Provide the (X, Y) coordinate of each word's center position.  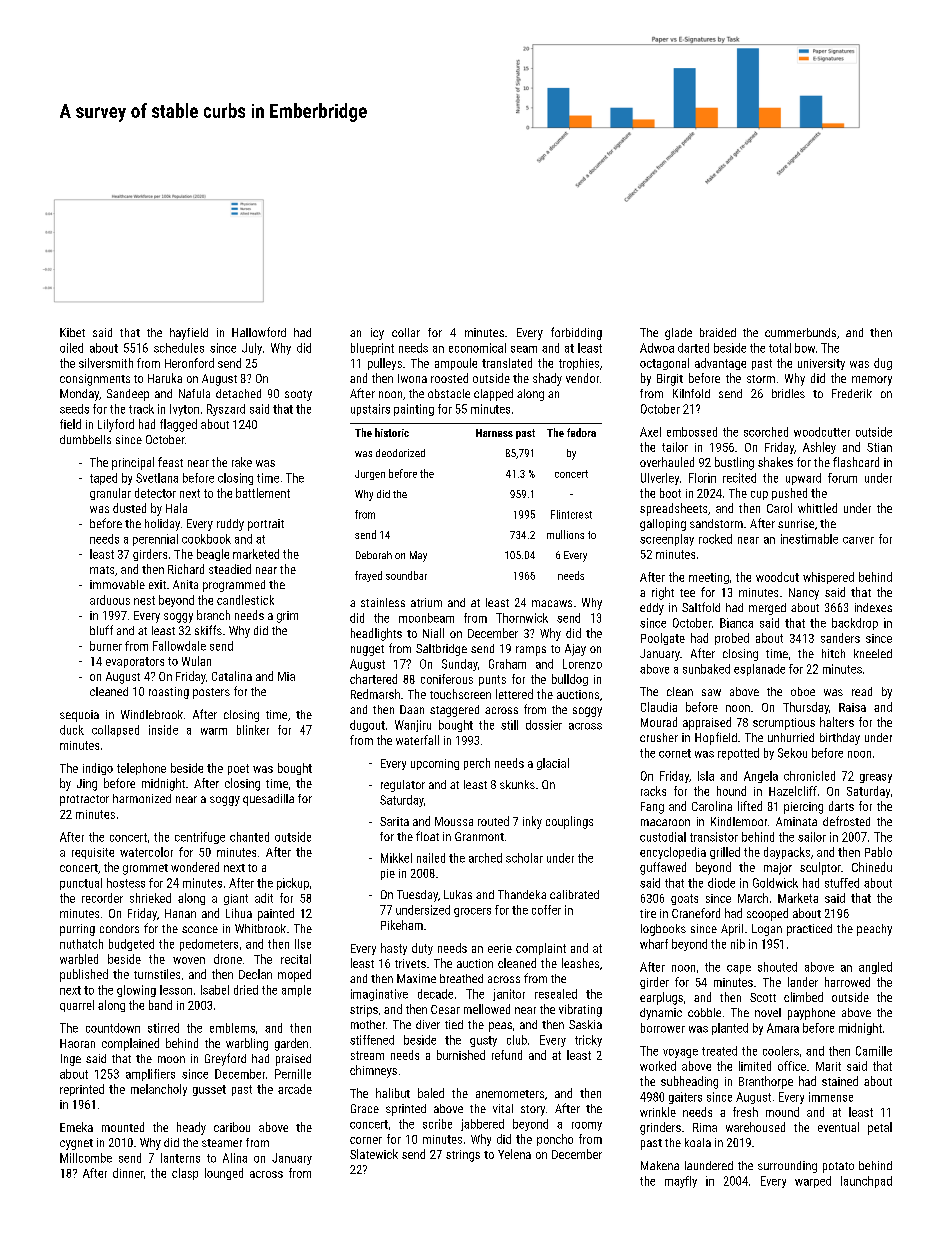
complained (130, 1044)
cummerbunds (800, 332)
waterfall (417, 740)
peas (500, 1027)
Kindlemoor (739, 821)
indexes (873, 607)
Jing (87, 785)
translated (507, 363)
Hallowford (259, 332)
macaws (552, 603)
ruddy (230, 525)
